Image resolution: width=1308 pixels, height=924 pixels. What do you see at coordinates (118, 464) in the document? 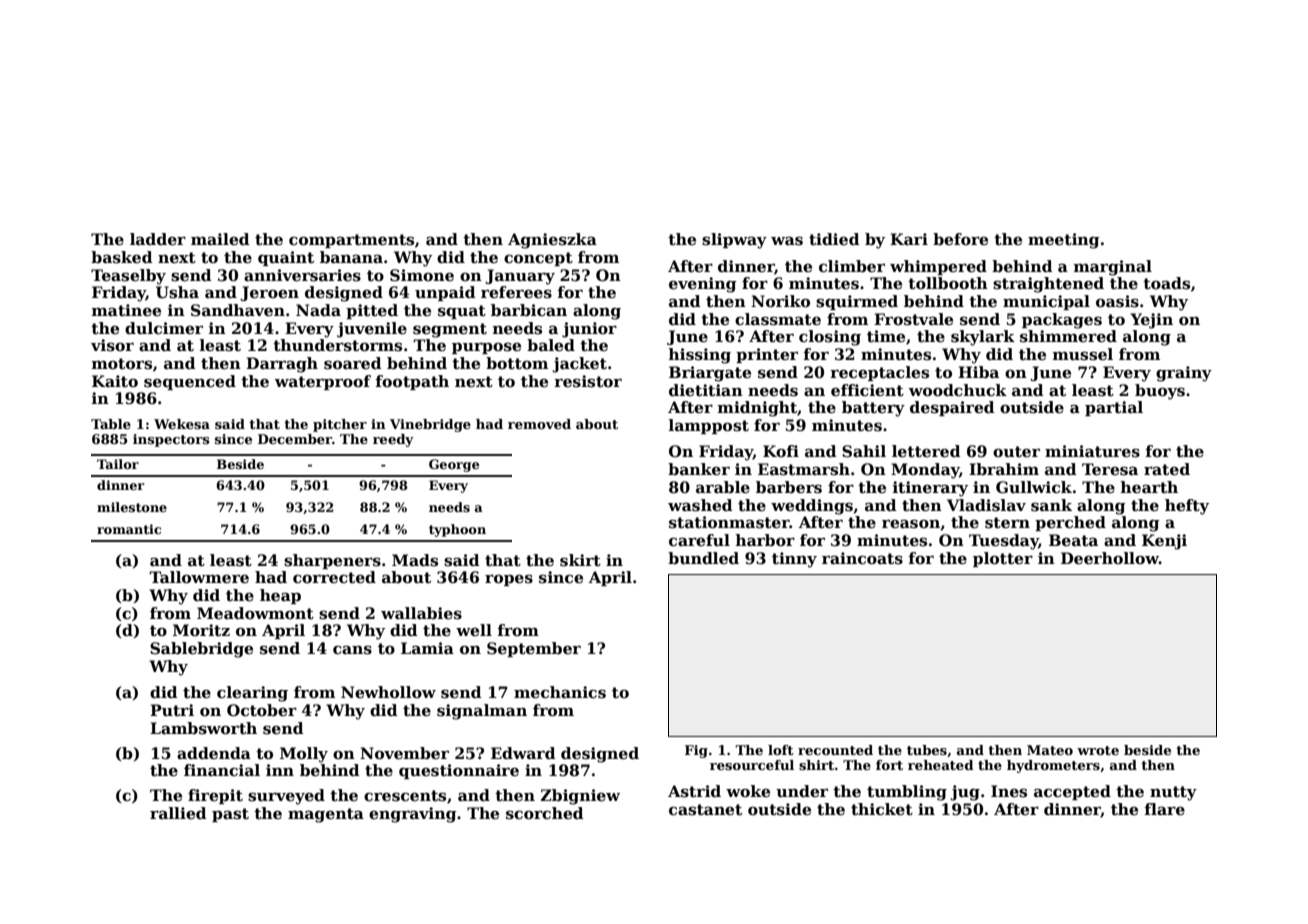
I see `Tailor` at bounding box center [118, 464].
